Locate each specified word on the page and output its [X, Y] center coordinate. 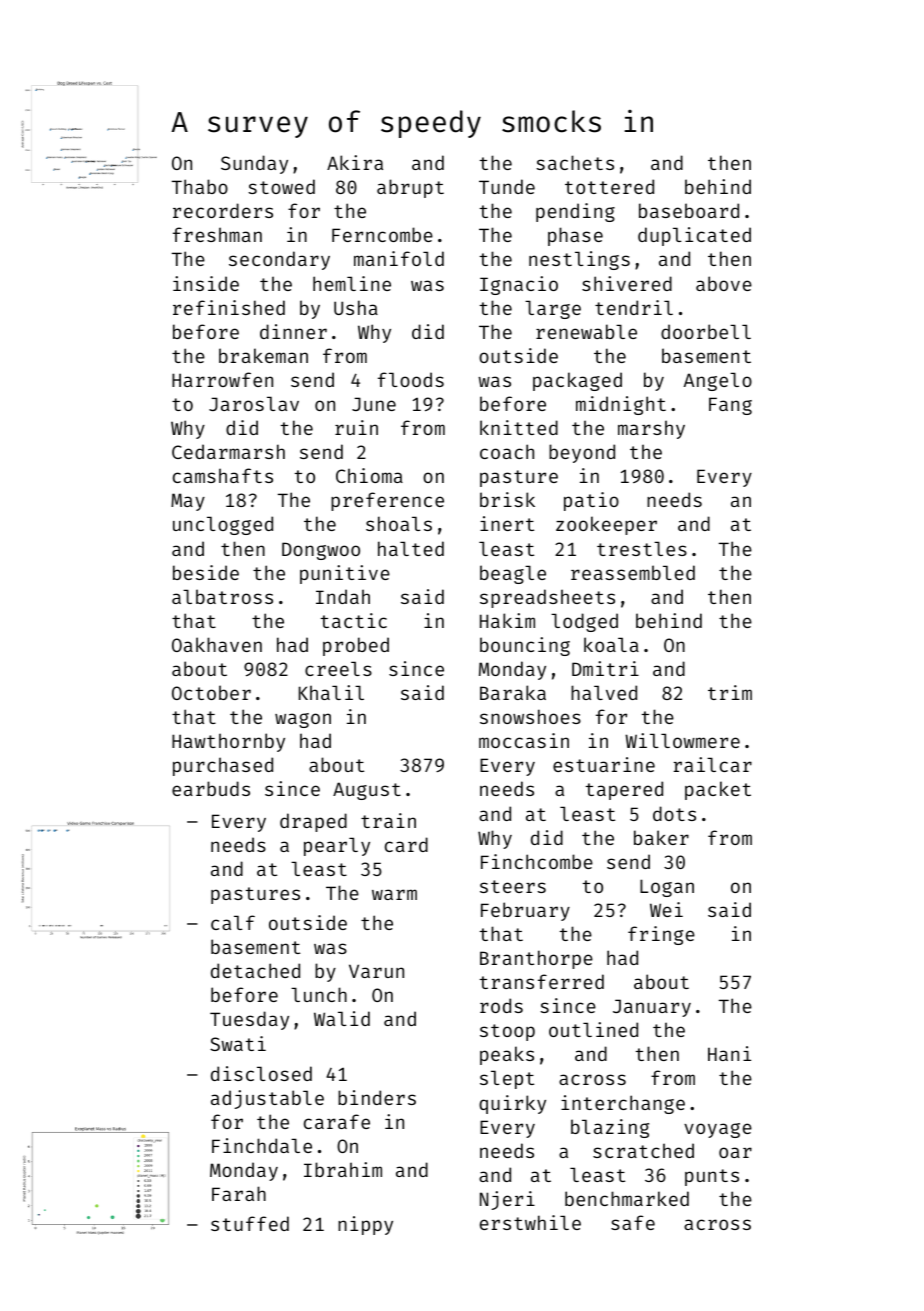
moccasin [524, 740]
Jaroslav [254, 403]
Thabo [200, 186]
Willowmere [682, 740]
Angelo [718, 381]
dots [674, 813]
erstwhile [530, 1222]
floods [411, 379]
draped [313, 822]
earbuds [211, 788]
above [724, 283]
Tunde [507, 186]
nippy [365, 1225]
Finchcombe [537, 861]
